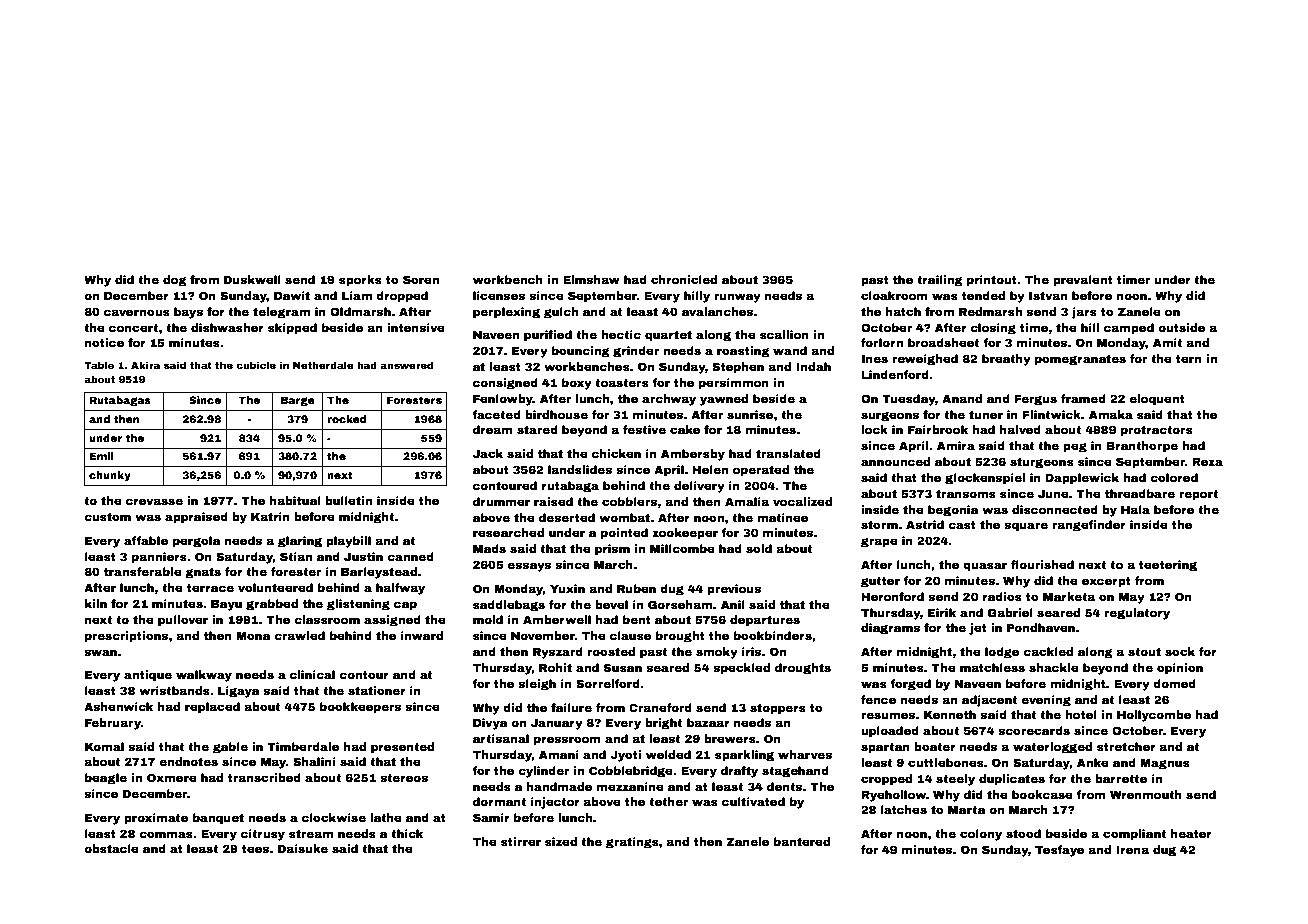  I want to click on essays, so click(529, 567).
